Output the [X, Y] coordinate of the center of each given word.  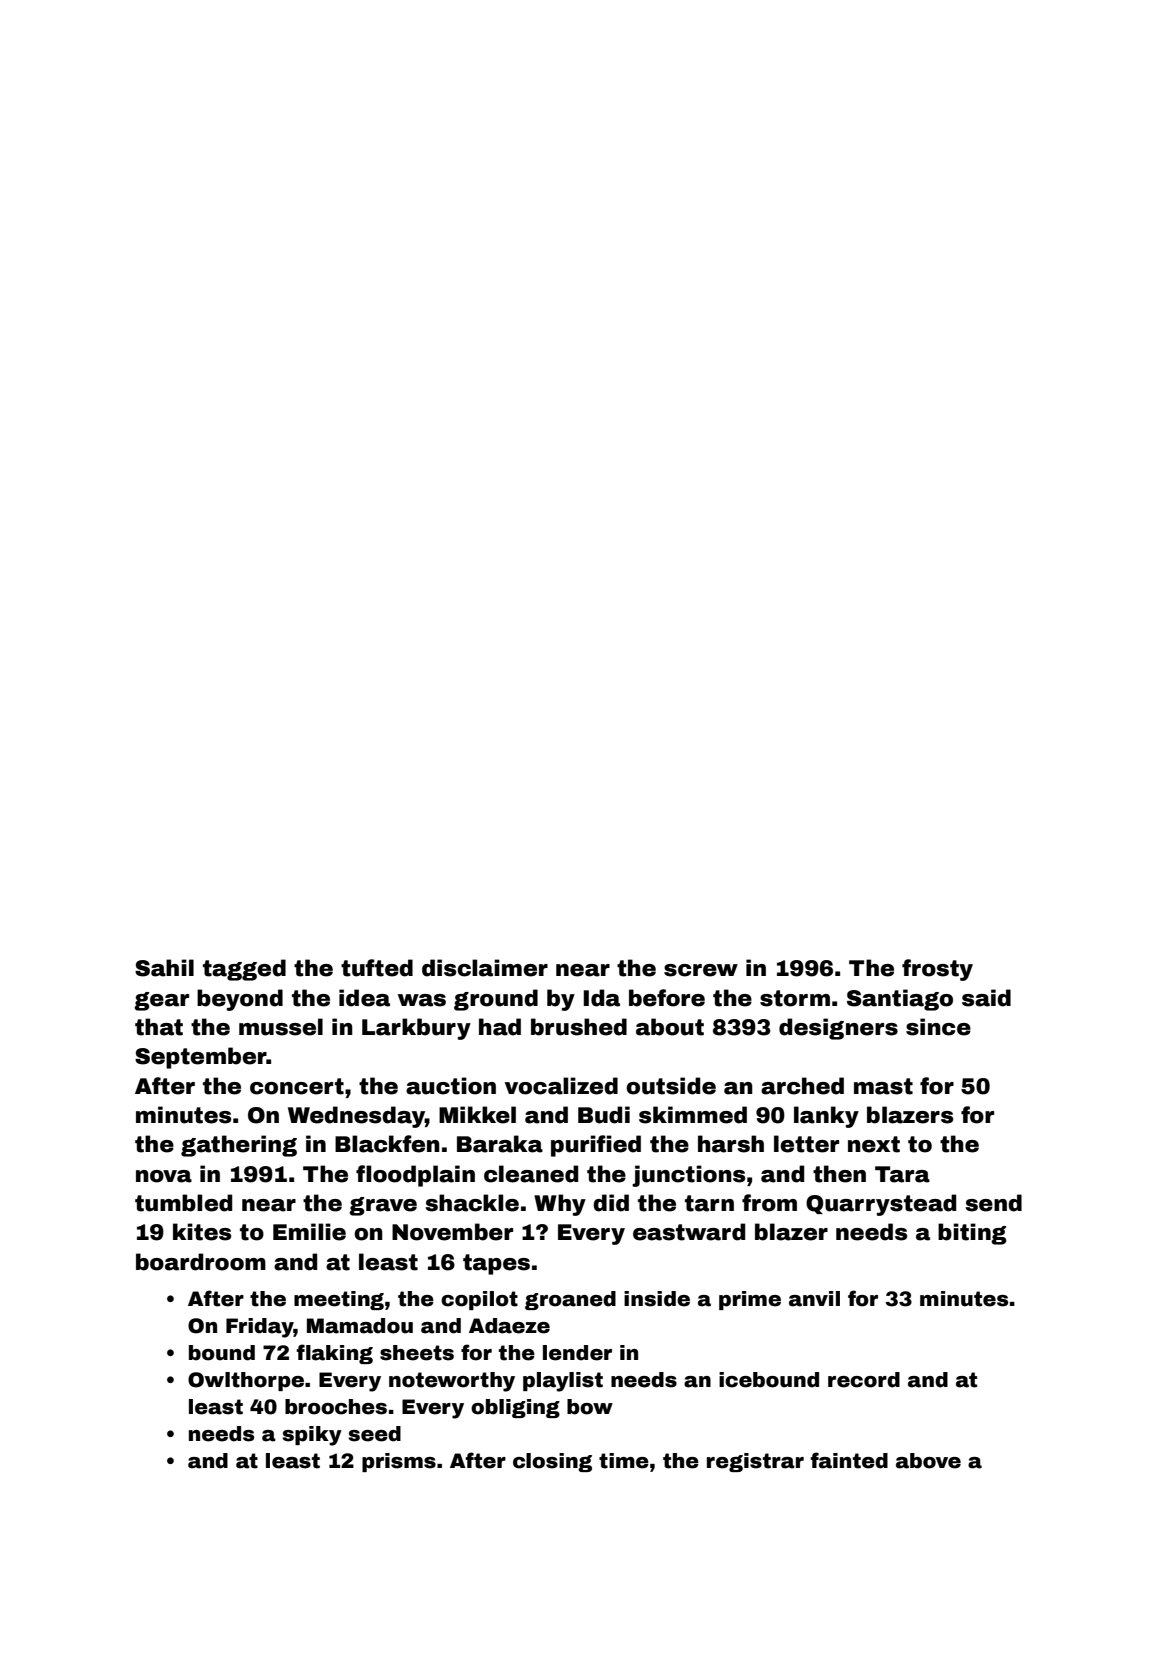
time [624, 1461]
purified [596, 1146]
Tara [902, 1174]
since [938, 1027]
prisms [399, 1462]
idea [364, 998]
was [422, 1000]
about [670, 1027]
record [864, 1380]
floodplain [415, 1176]
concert [297, 1086]
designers [838, 1029]
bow [590, 1407]
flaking [334, 1354]
